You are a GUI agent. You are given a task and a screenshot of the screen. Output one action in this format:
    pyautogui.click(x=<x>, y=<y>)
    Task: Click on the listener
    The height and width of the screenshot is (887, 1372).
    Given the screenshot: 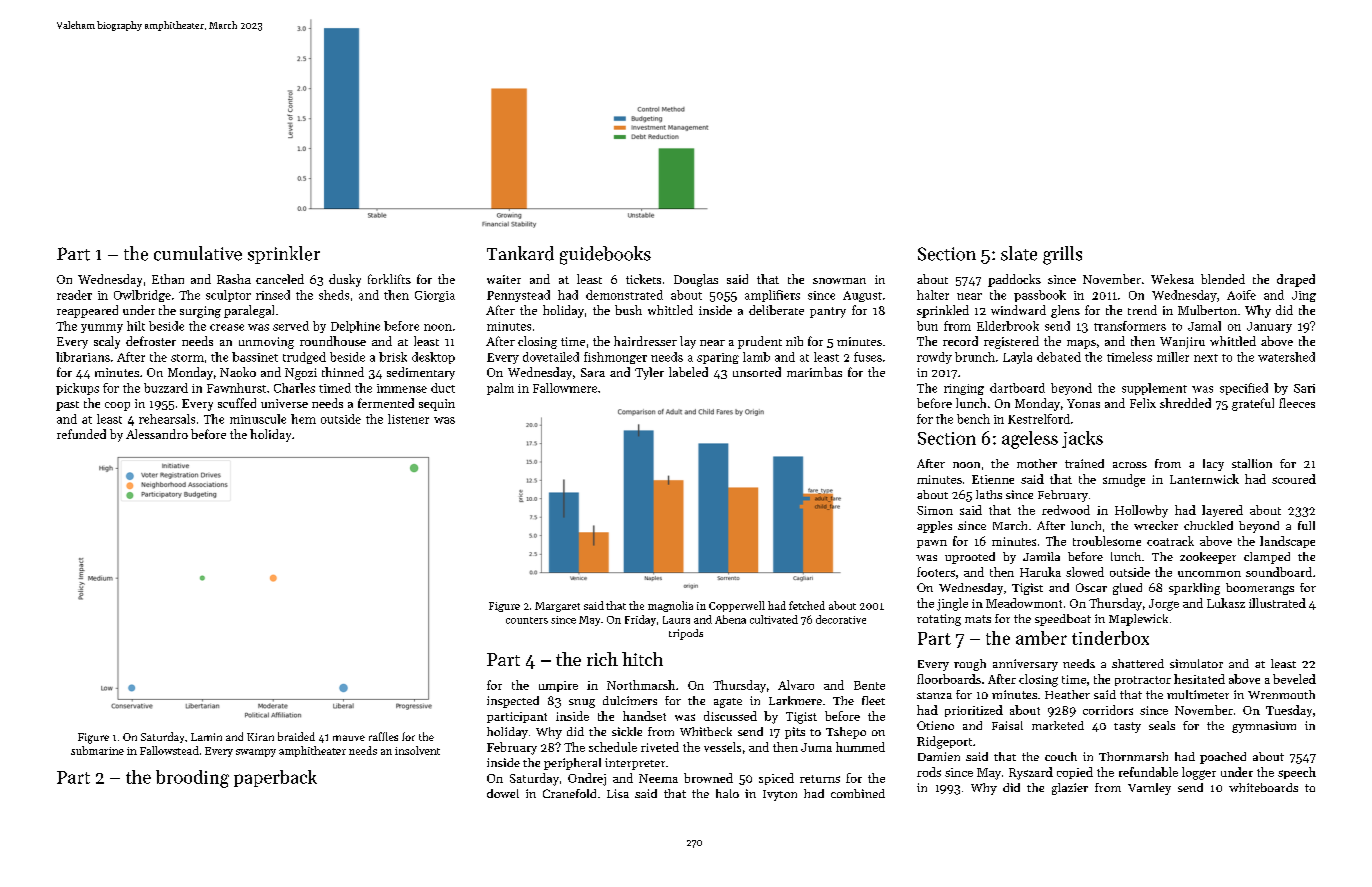 What is the action you would take?
    pyautogui.click(x=408, y=419)
